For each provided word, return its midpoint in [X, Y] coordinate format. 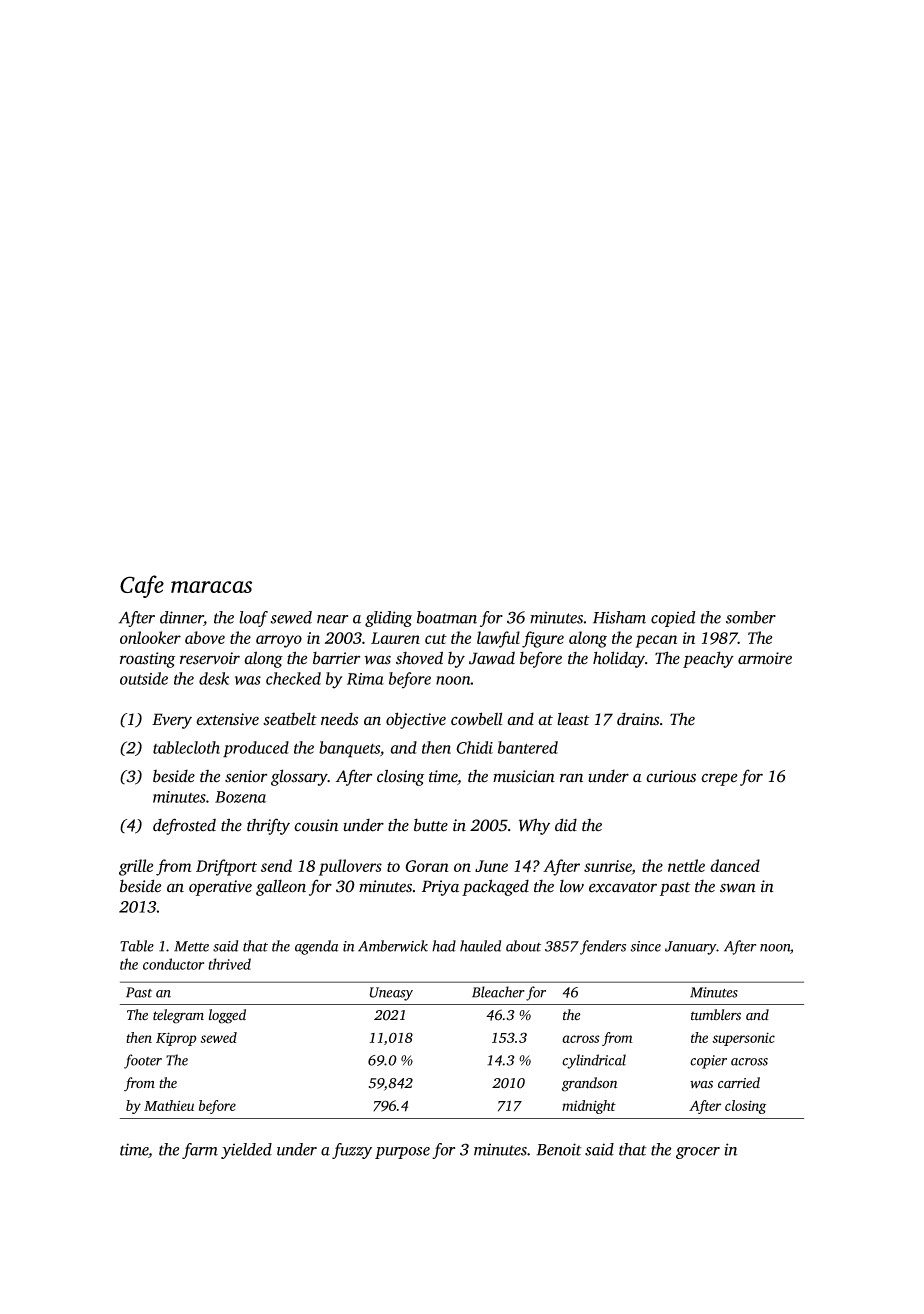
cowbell [477, 719]
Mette [191, 946]
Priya [440, 888]
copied [673, 619]
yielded [246, 1151]
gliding [388, 619]
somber [751, 617]
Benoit [559, 1149]
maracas [211, 587]
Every [172, 721]
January [691, 948]
